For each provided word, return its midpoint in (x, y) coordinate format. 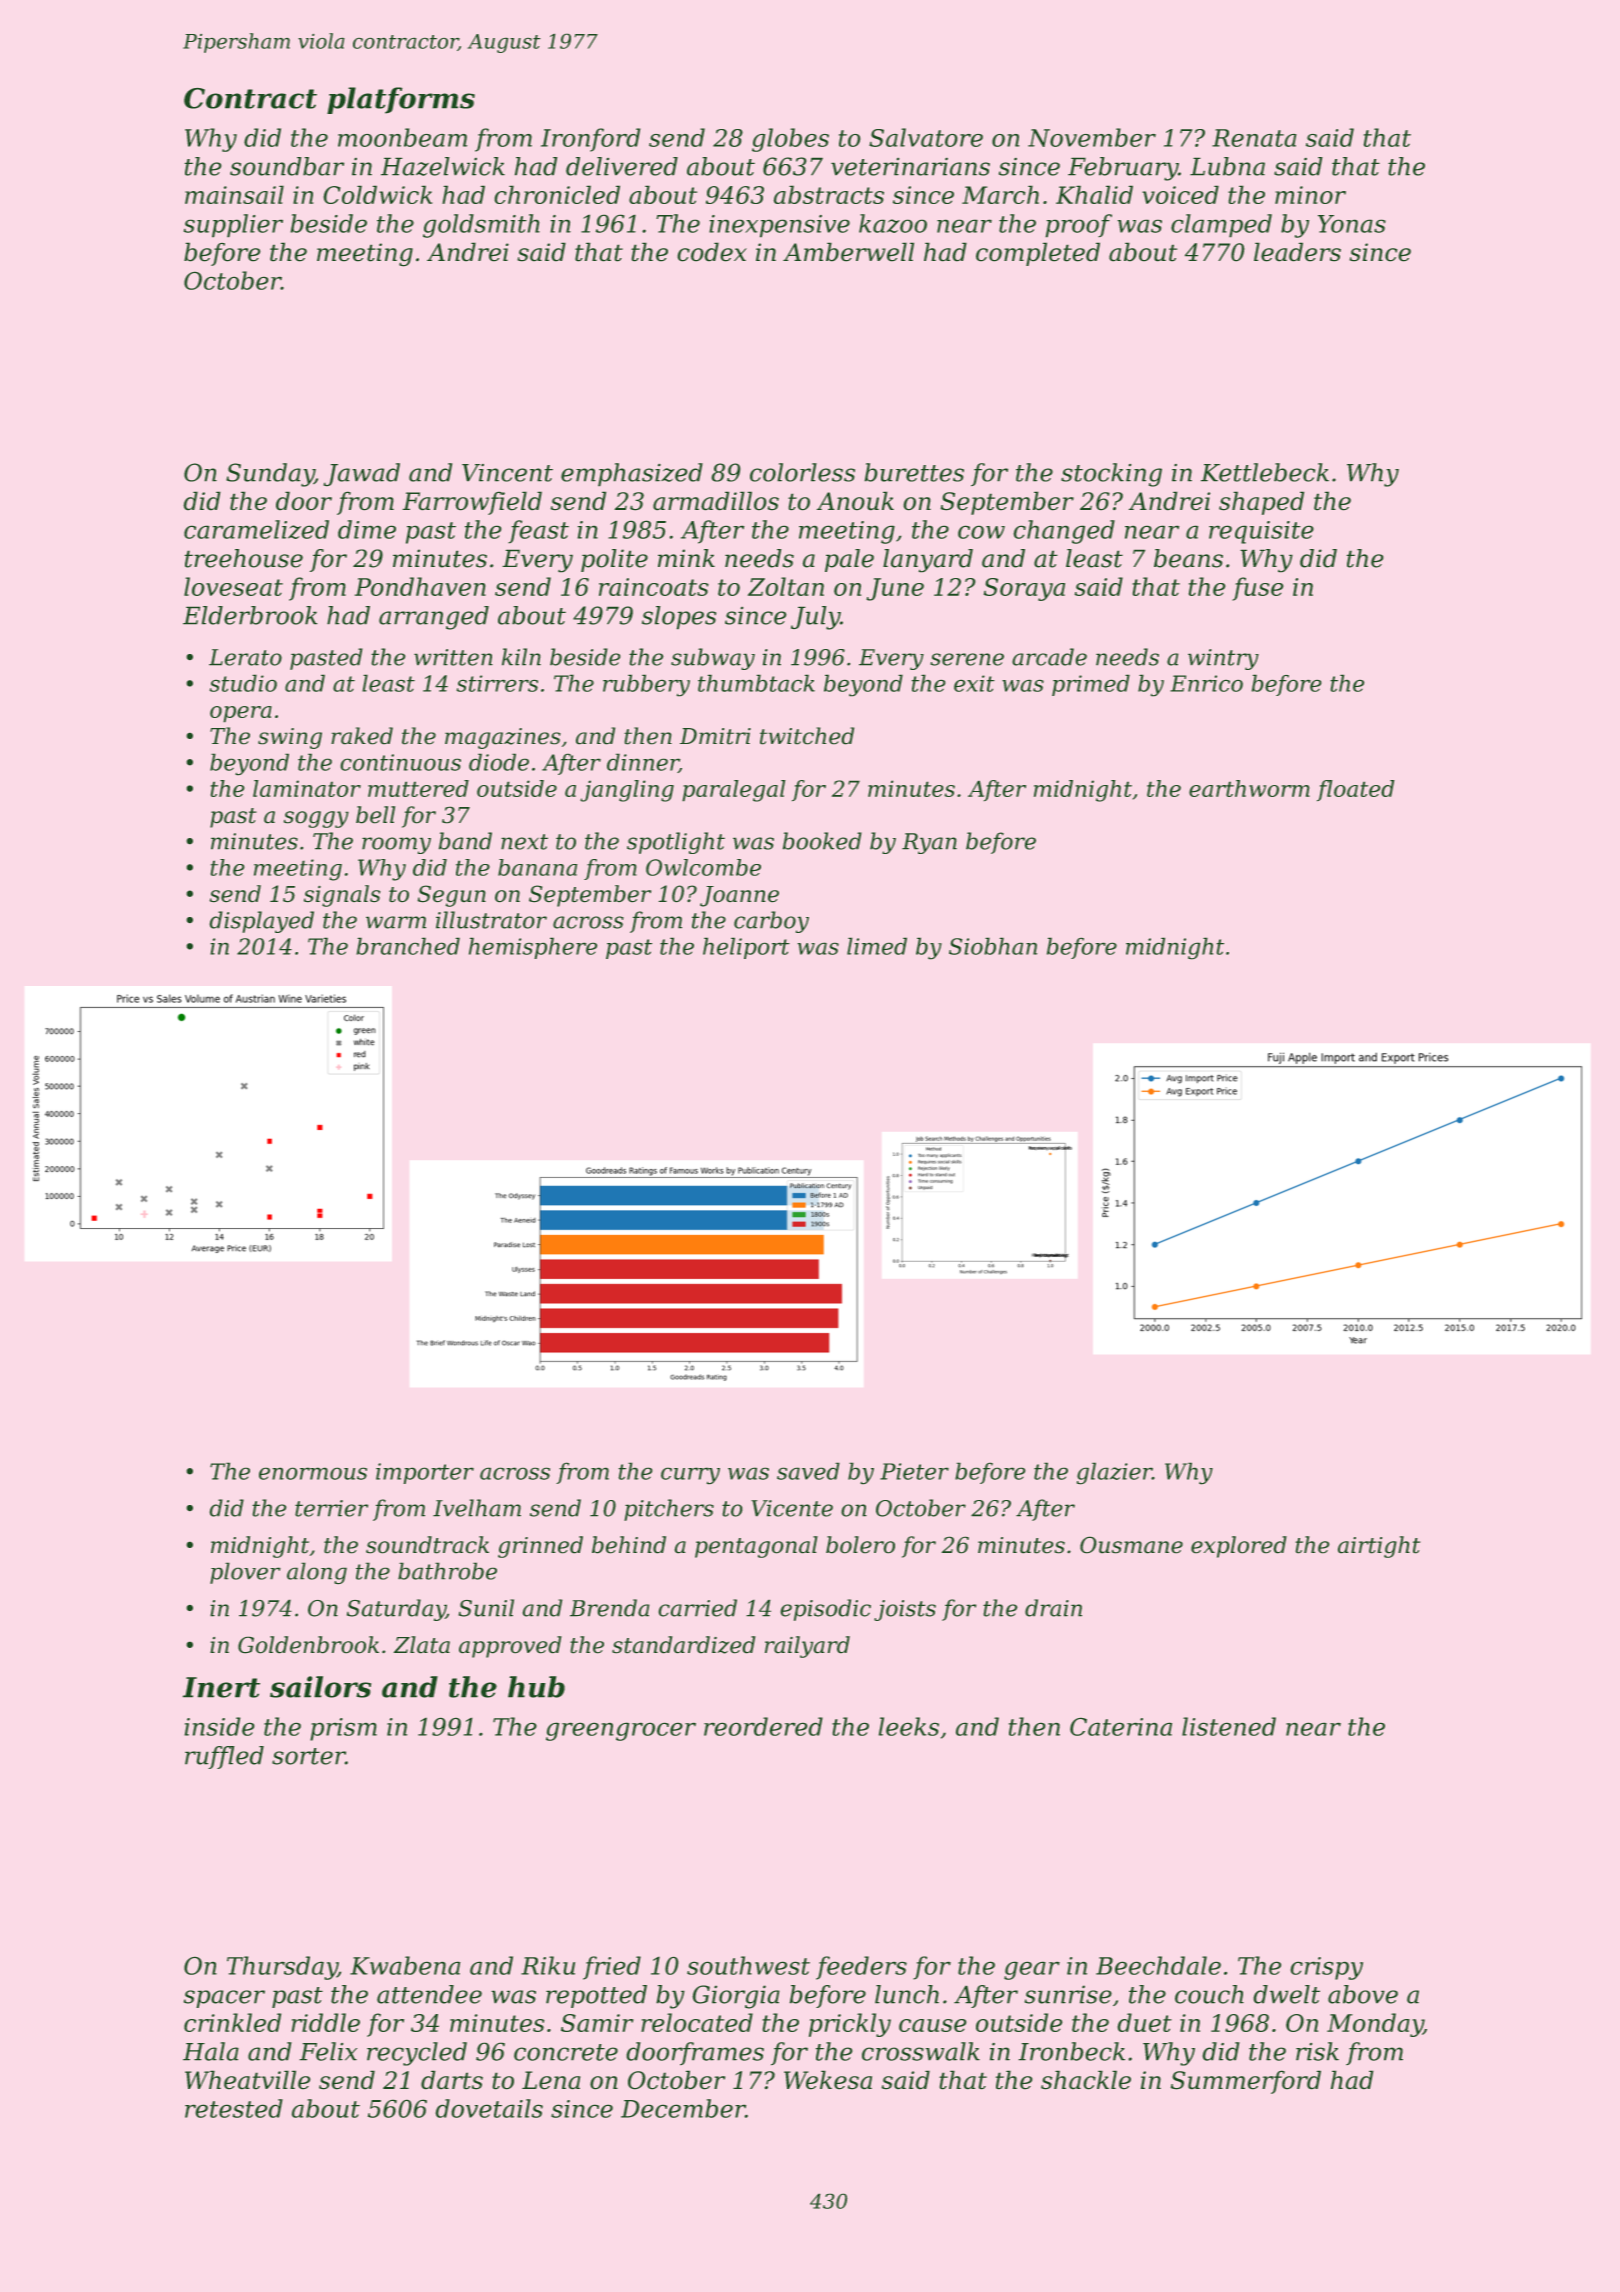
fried (612, 1968)
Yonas (1352, 224)
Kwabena (405, 1965)
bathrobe (447, 1571)
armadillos (716, 501)
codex (712, 252)
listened (1229, 1726)
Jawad (361, 475)
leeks (909, 1726)
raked (362, 736)
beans (1188, 558)
